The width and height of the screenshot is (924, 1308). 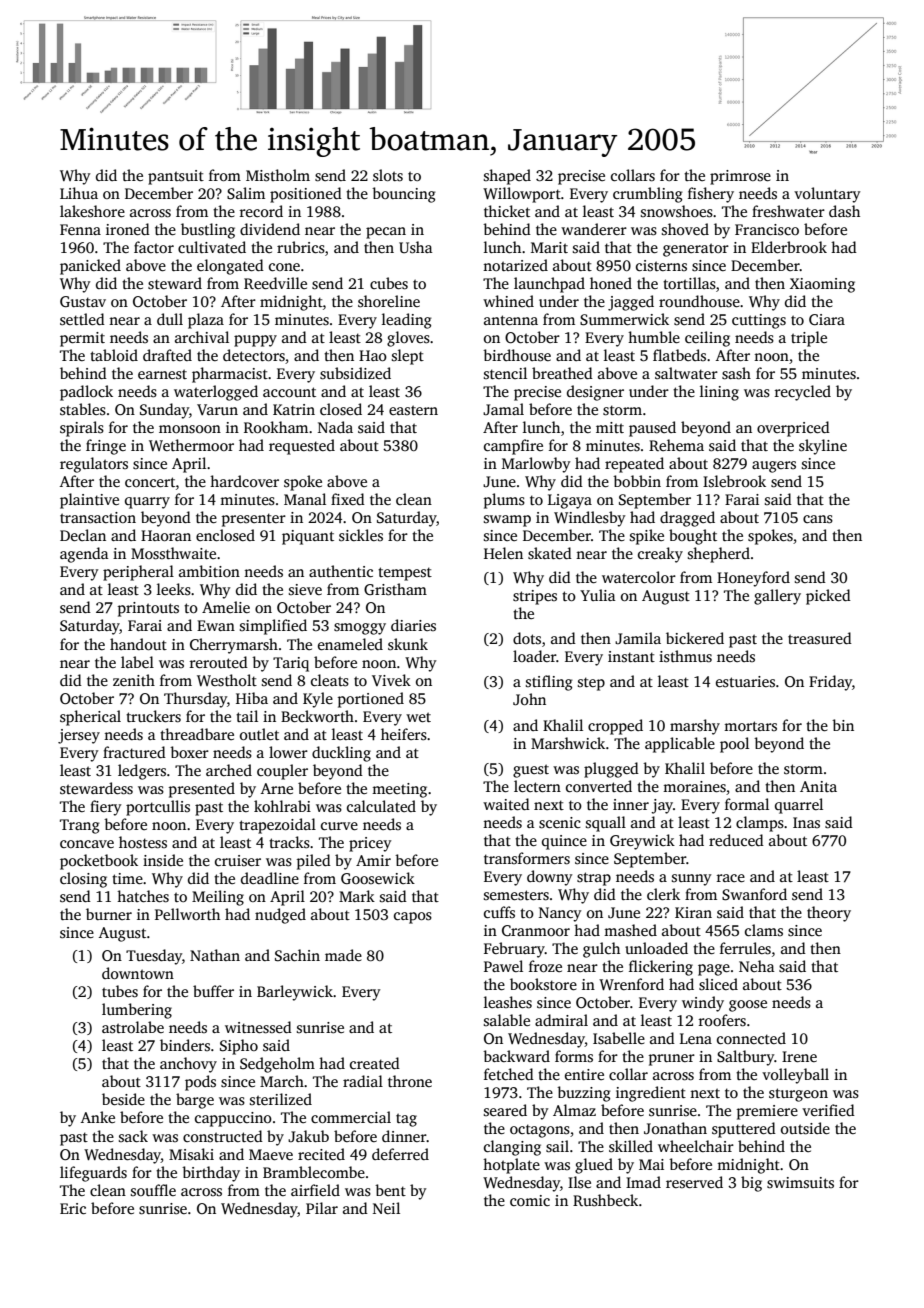 I want to click on primrose, so click(x=740, y=177).
